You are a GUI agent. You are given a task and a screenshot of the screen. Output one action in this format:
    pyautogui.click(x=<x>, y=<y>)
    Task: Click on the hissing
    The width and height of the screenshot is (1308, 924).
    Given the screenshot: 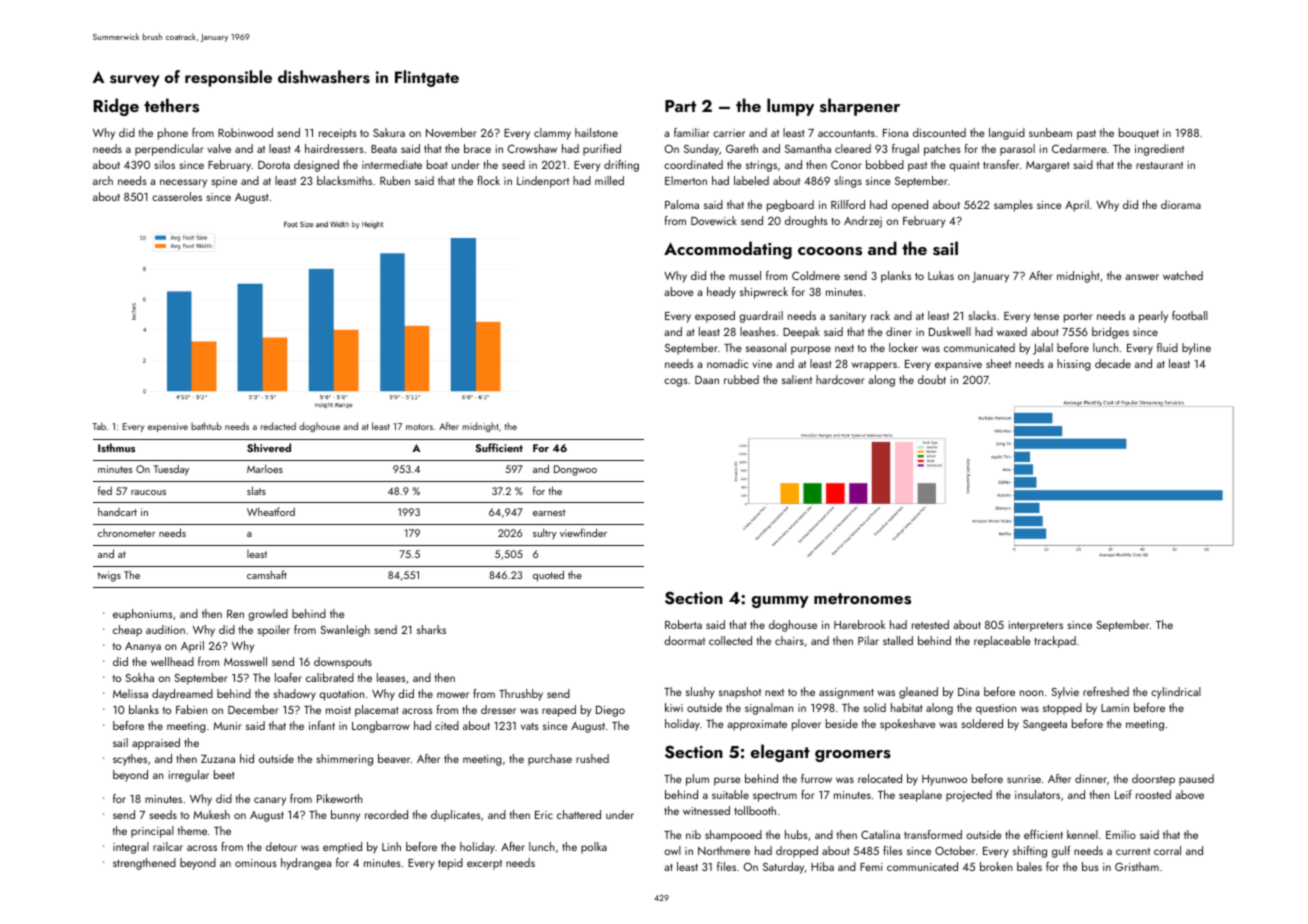 What is the action you would take?
    pyautogui.click(x=1074, y=365)
